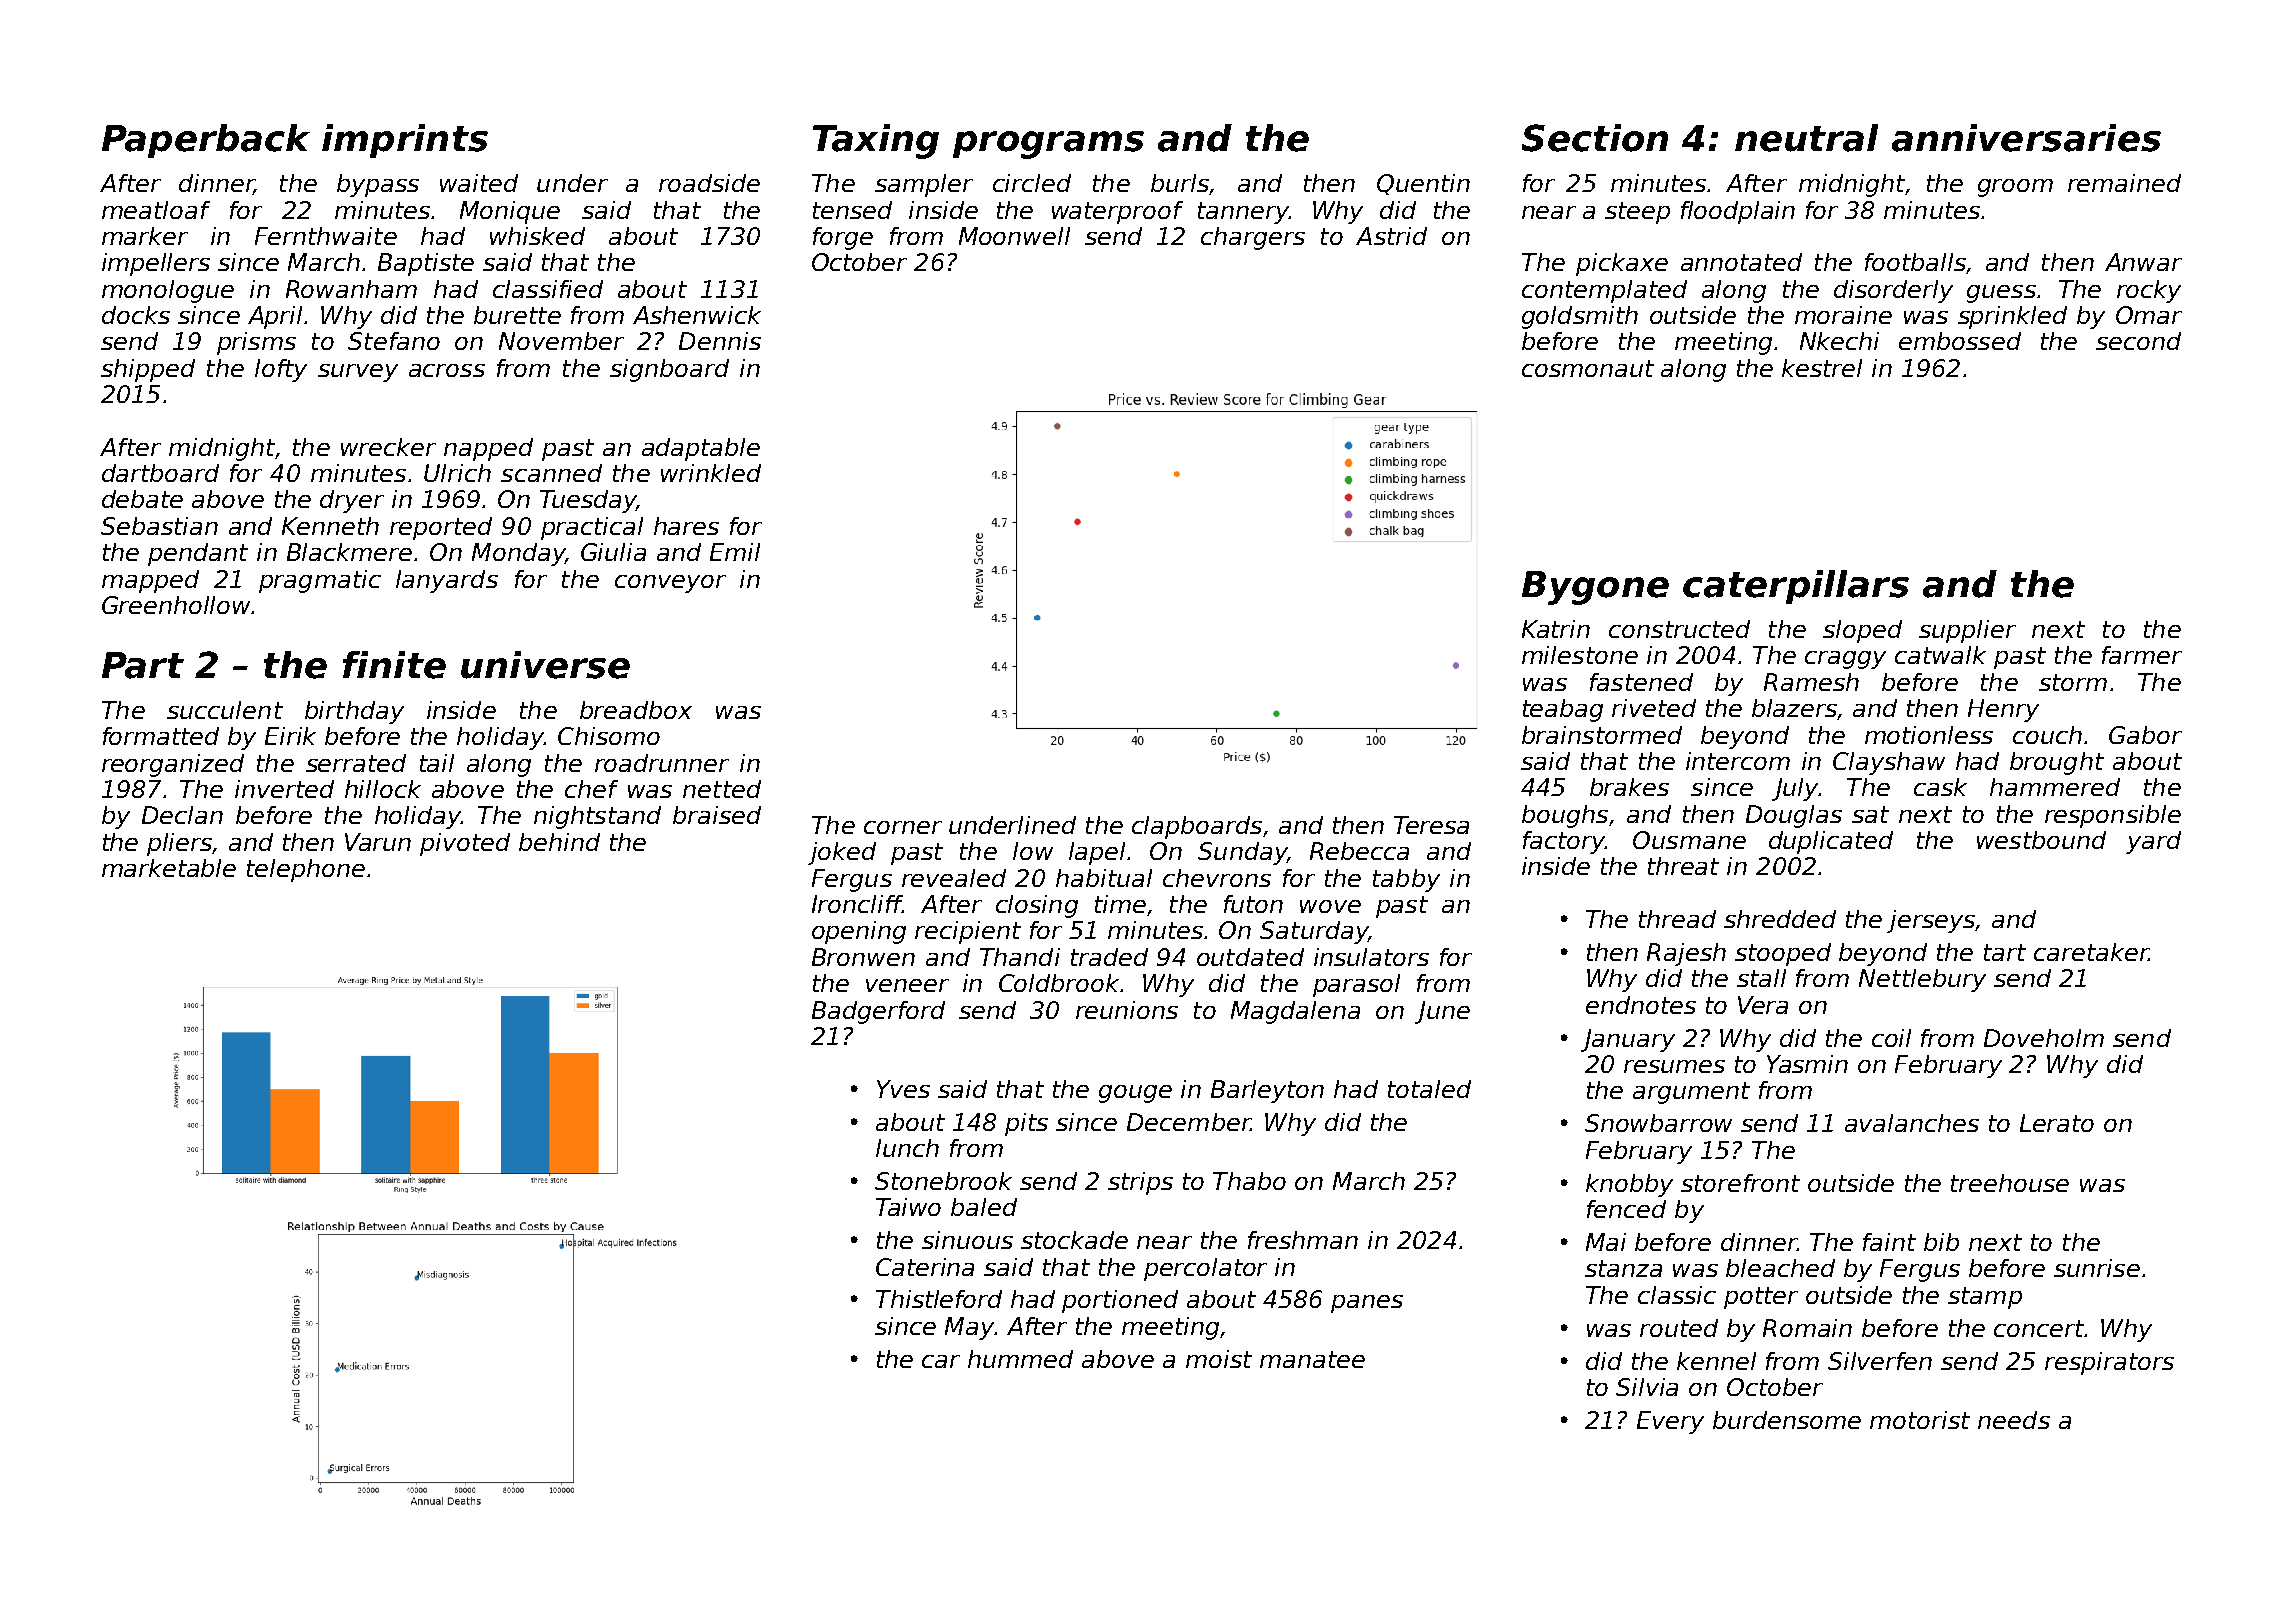 This document has width=2282, height=1614. What do you see at coordinates (1794, 816) in the document?
I see `Douglas` at bounding box center [1794, 816].
